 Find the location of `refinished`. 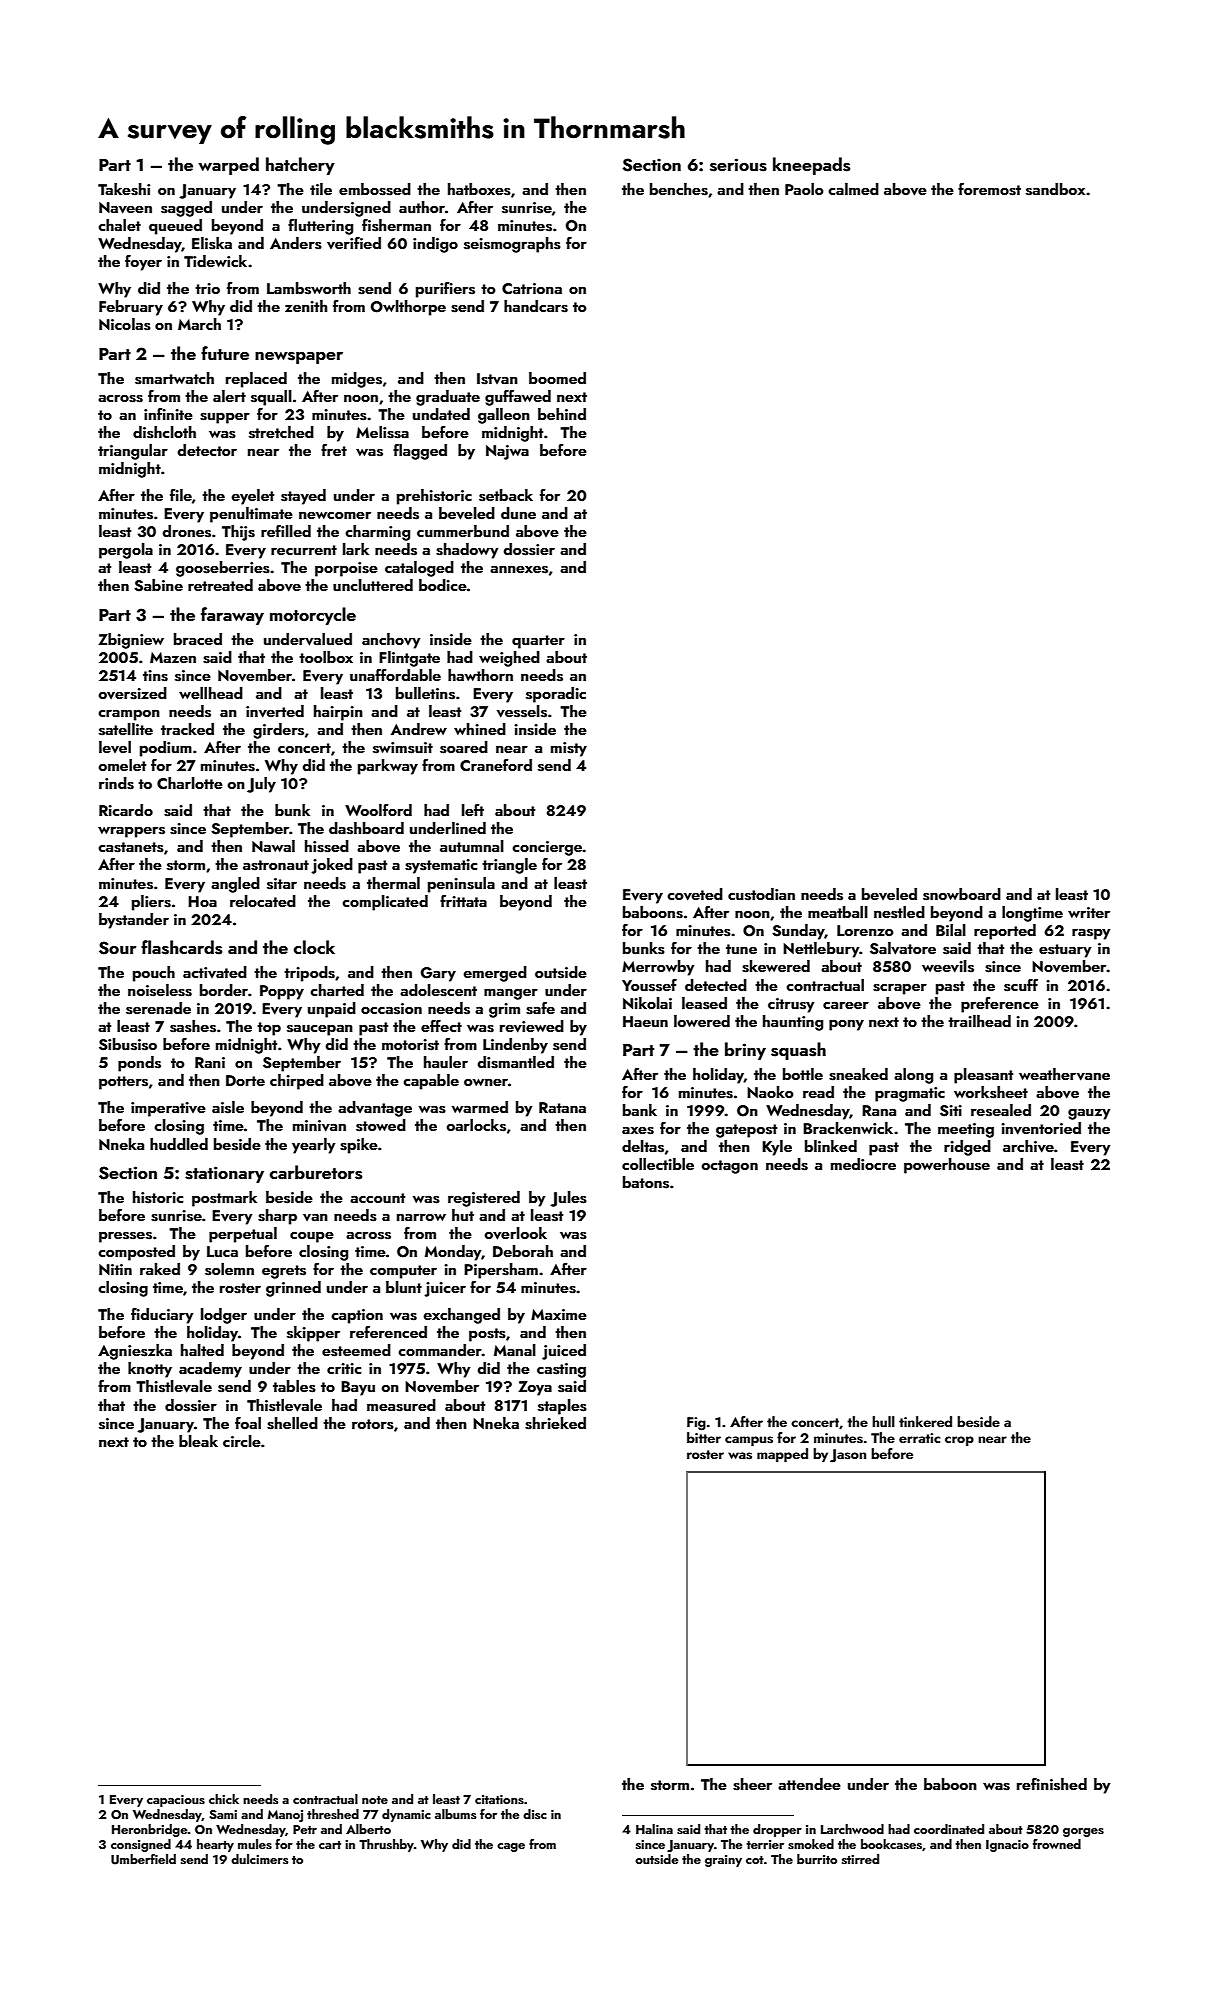

refinished is located at coordinates (1052, 1784).
